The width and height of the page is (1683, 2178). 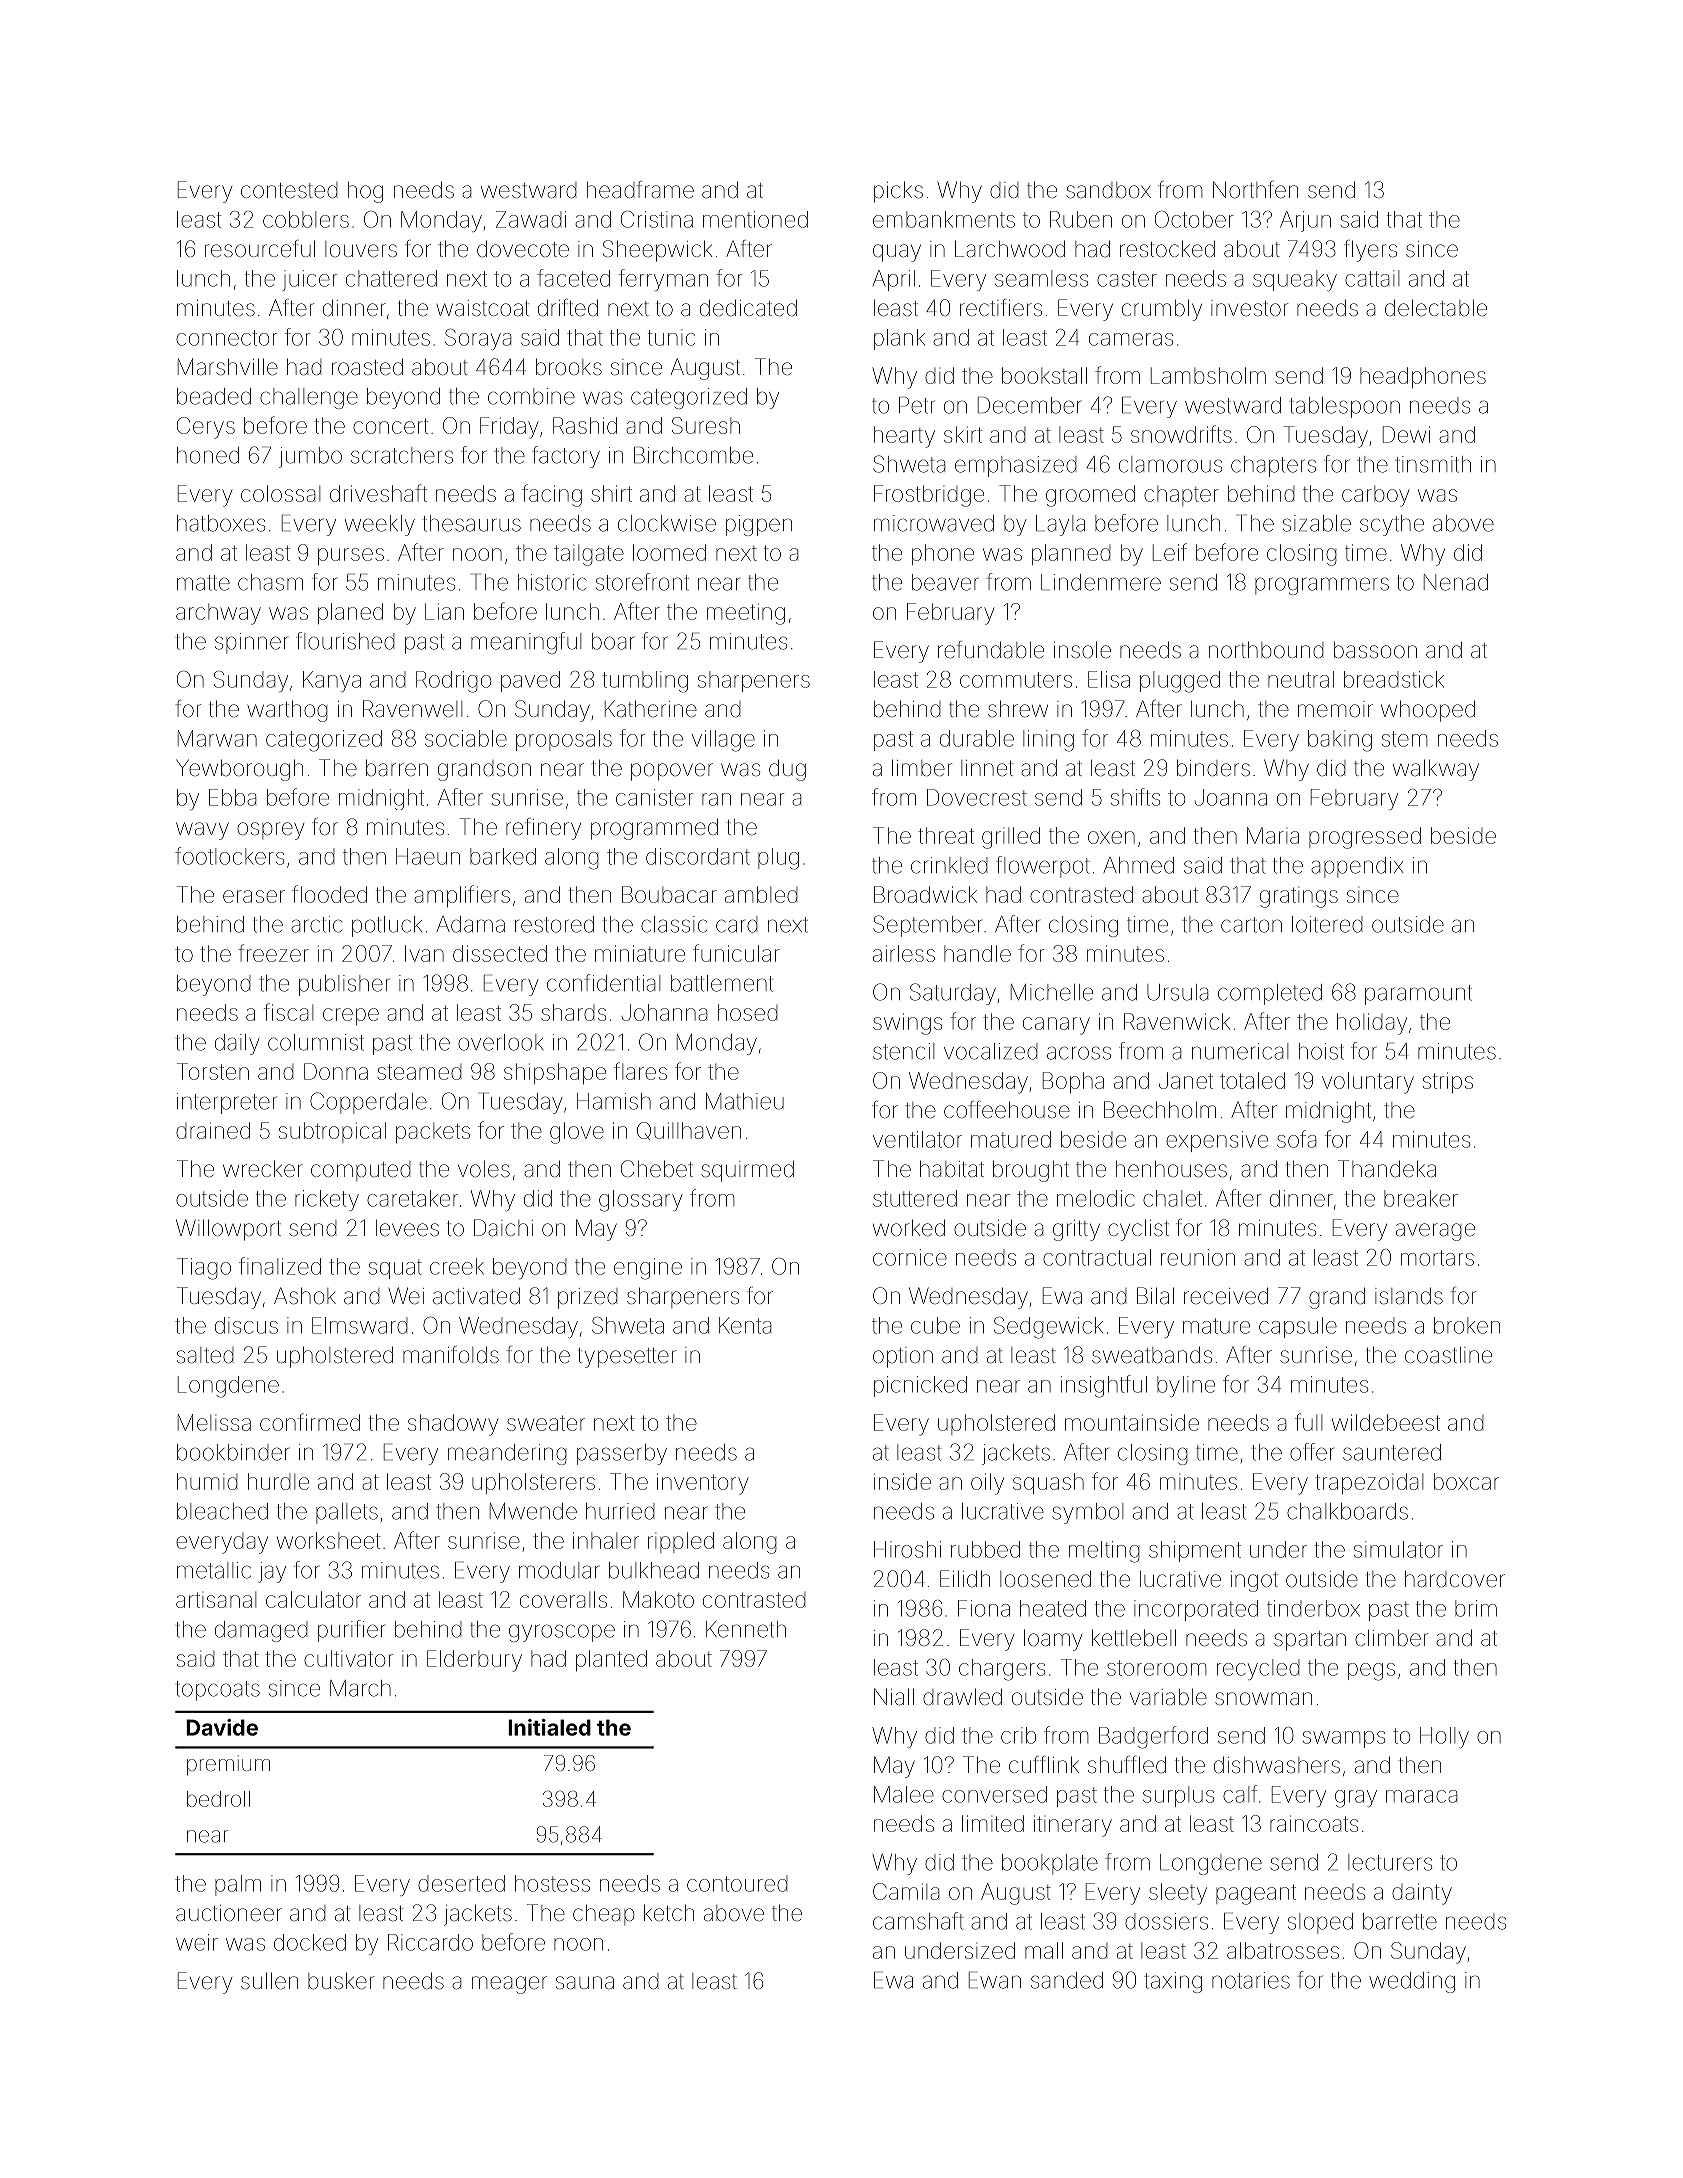 What do you see at coordinates (910, 1257) in the page?
I see `cornice` at bounding box center [910, 1257].
